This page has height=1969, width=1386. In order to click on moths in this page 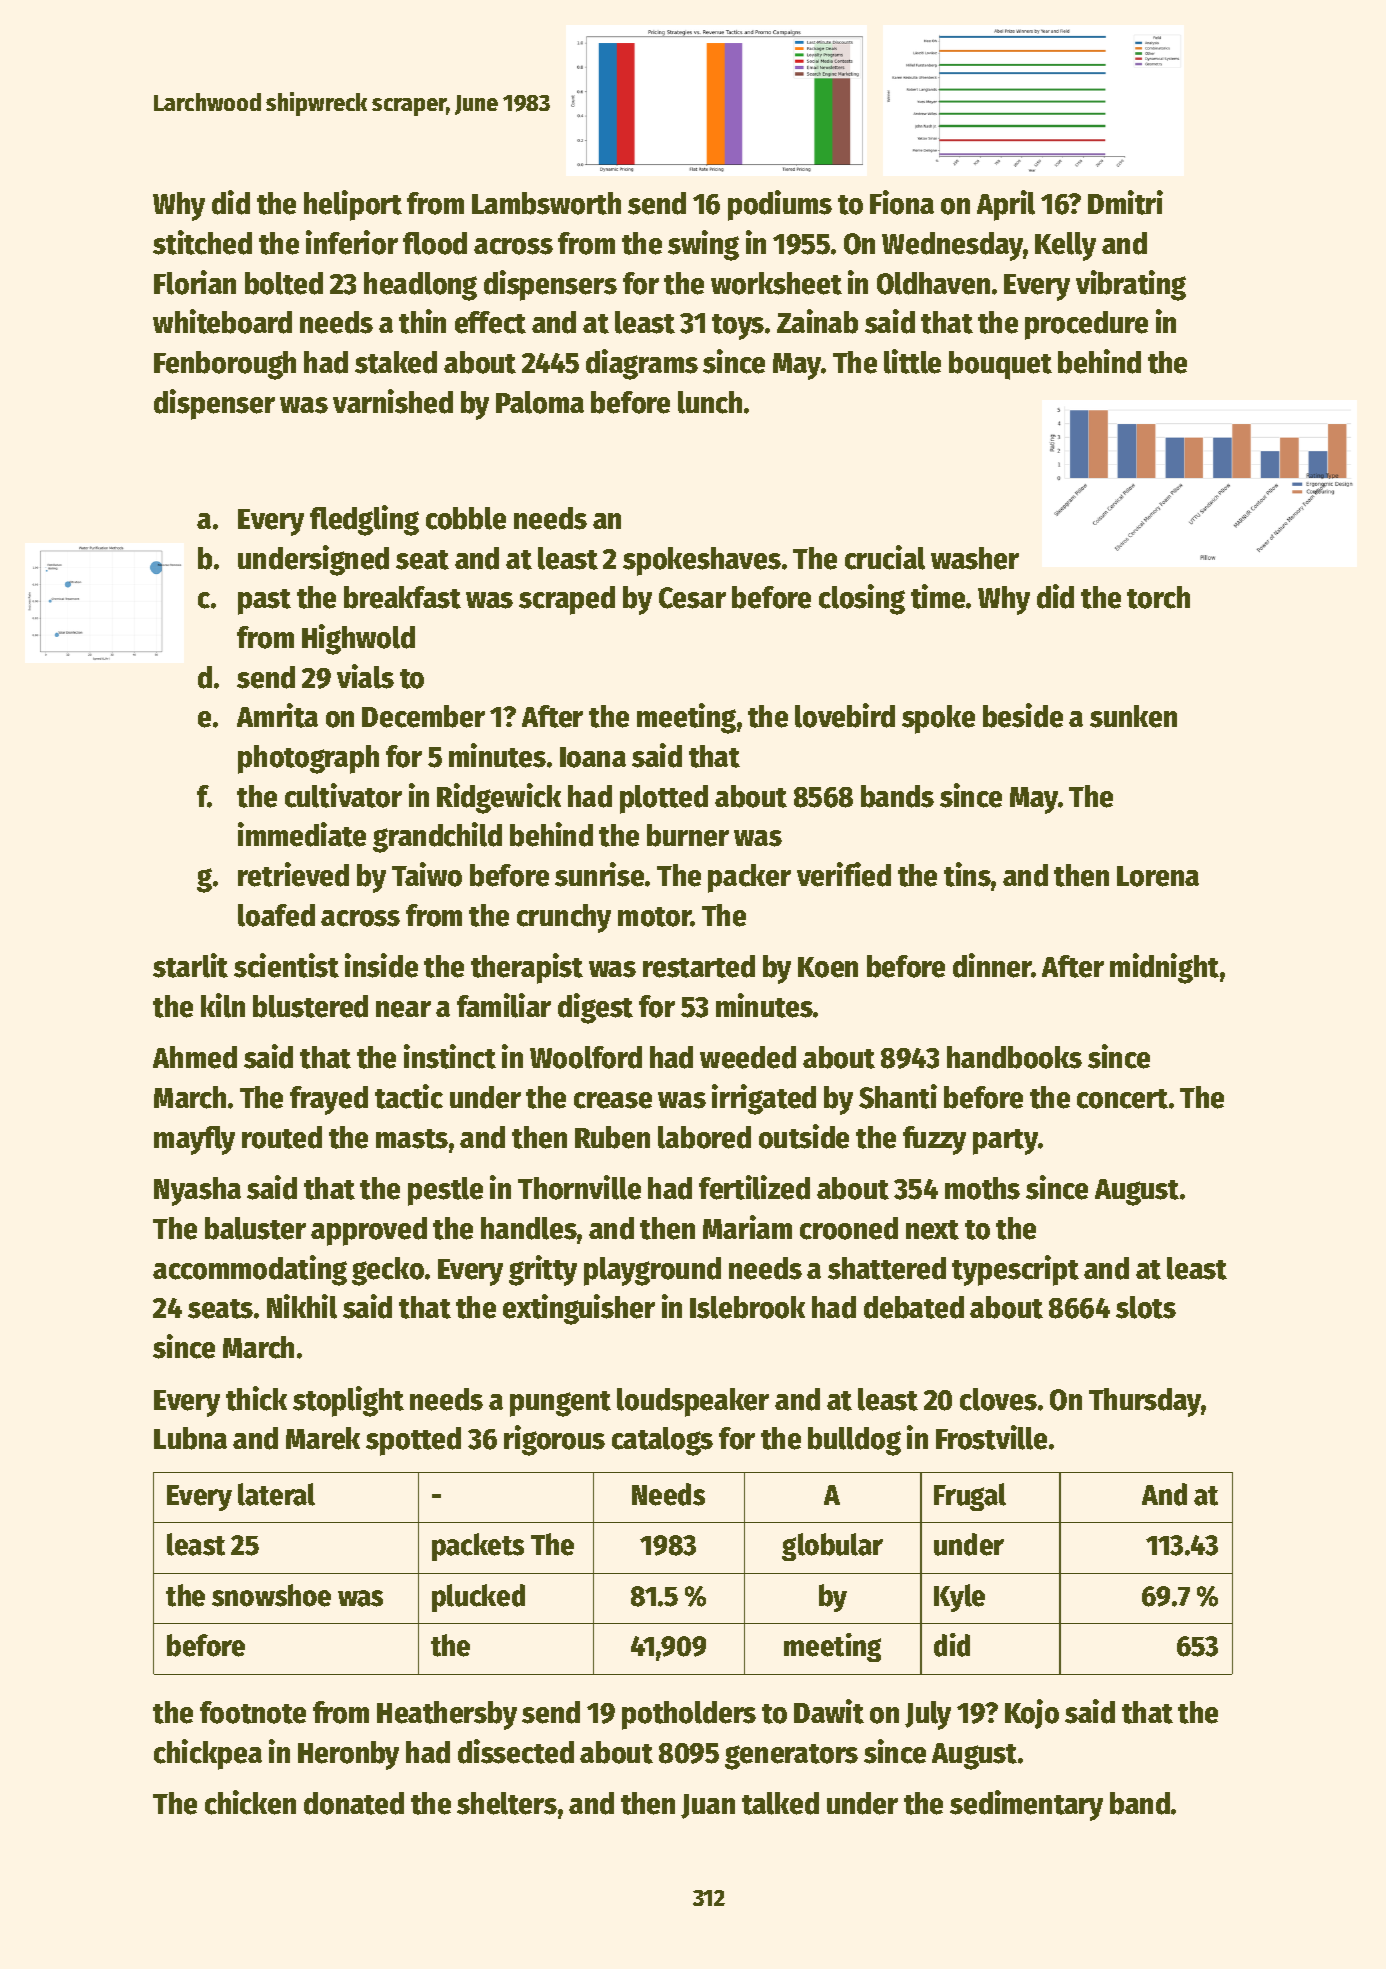, I will do `click(982, 1188)`.
